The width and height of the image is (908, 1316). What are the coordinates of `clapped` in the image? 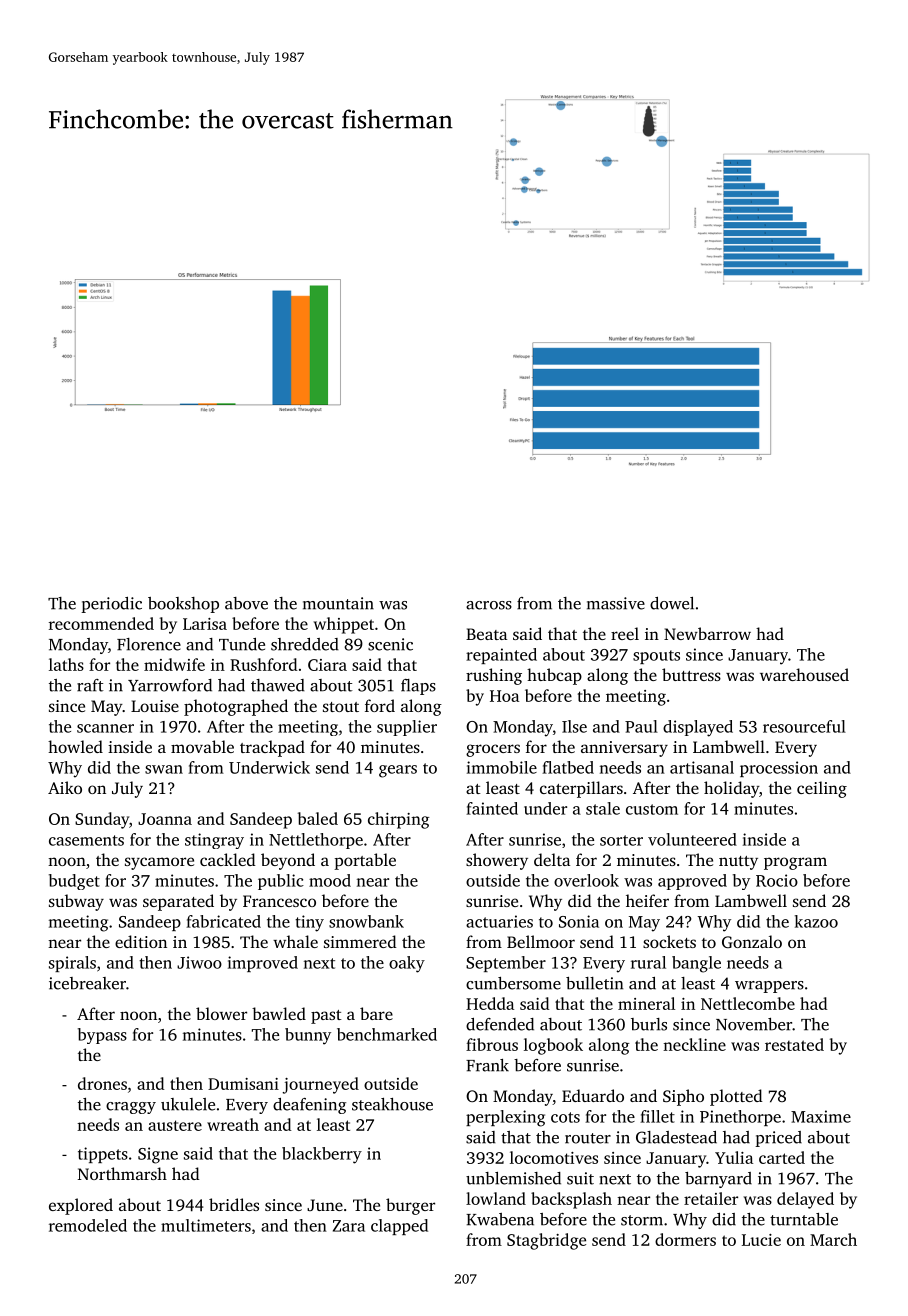 It's located at (399, 1227).
